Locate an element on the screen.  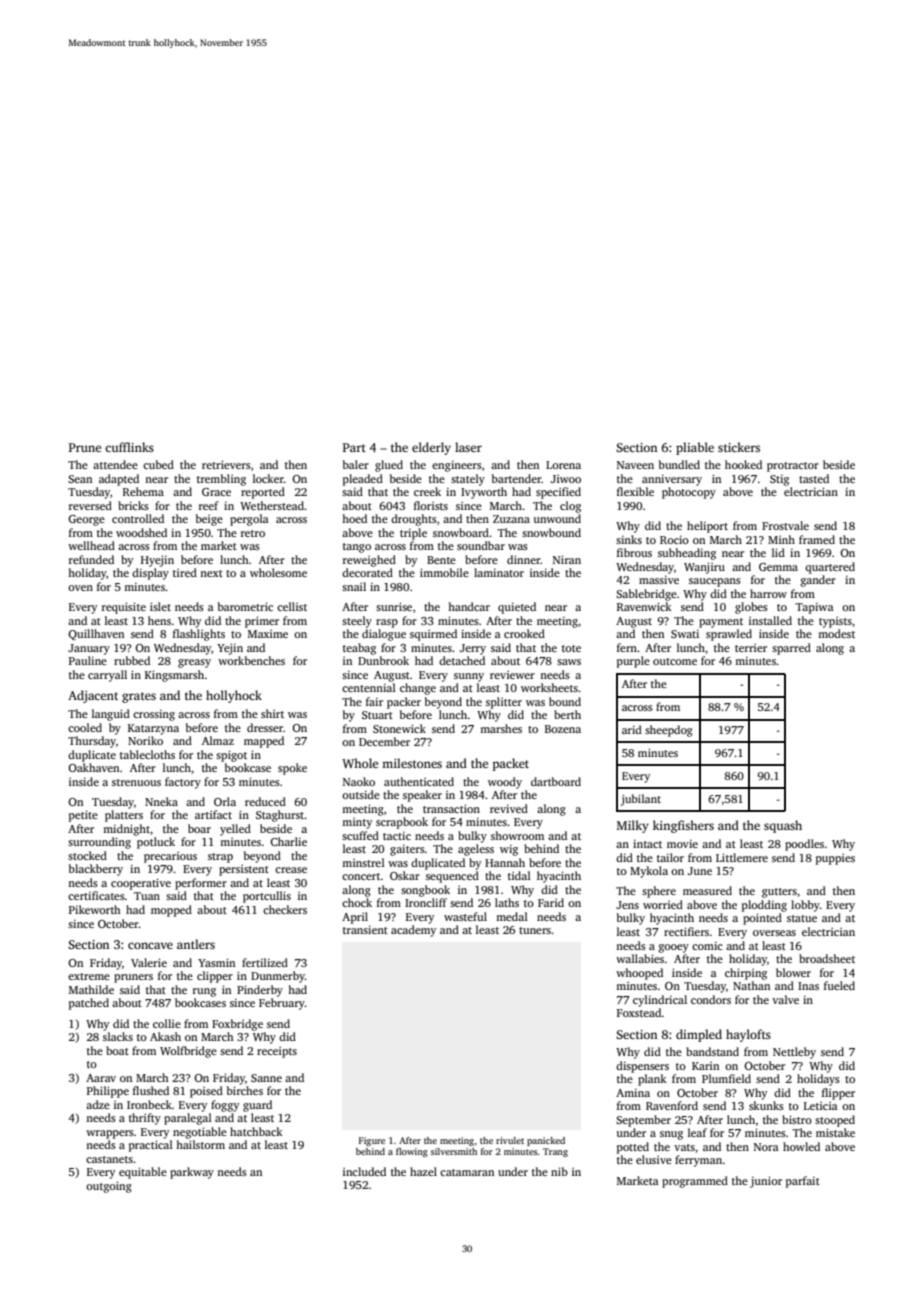
junior is located at coordinates (766, 1182).
